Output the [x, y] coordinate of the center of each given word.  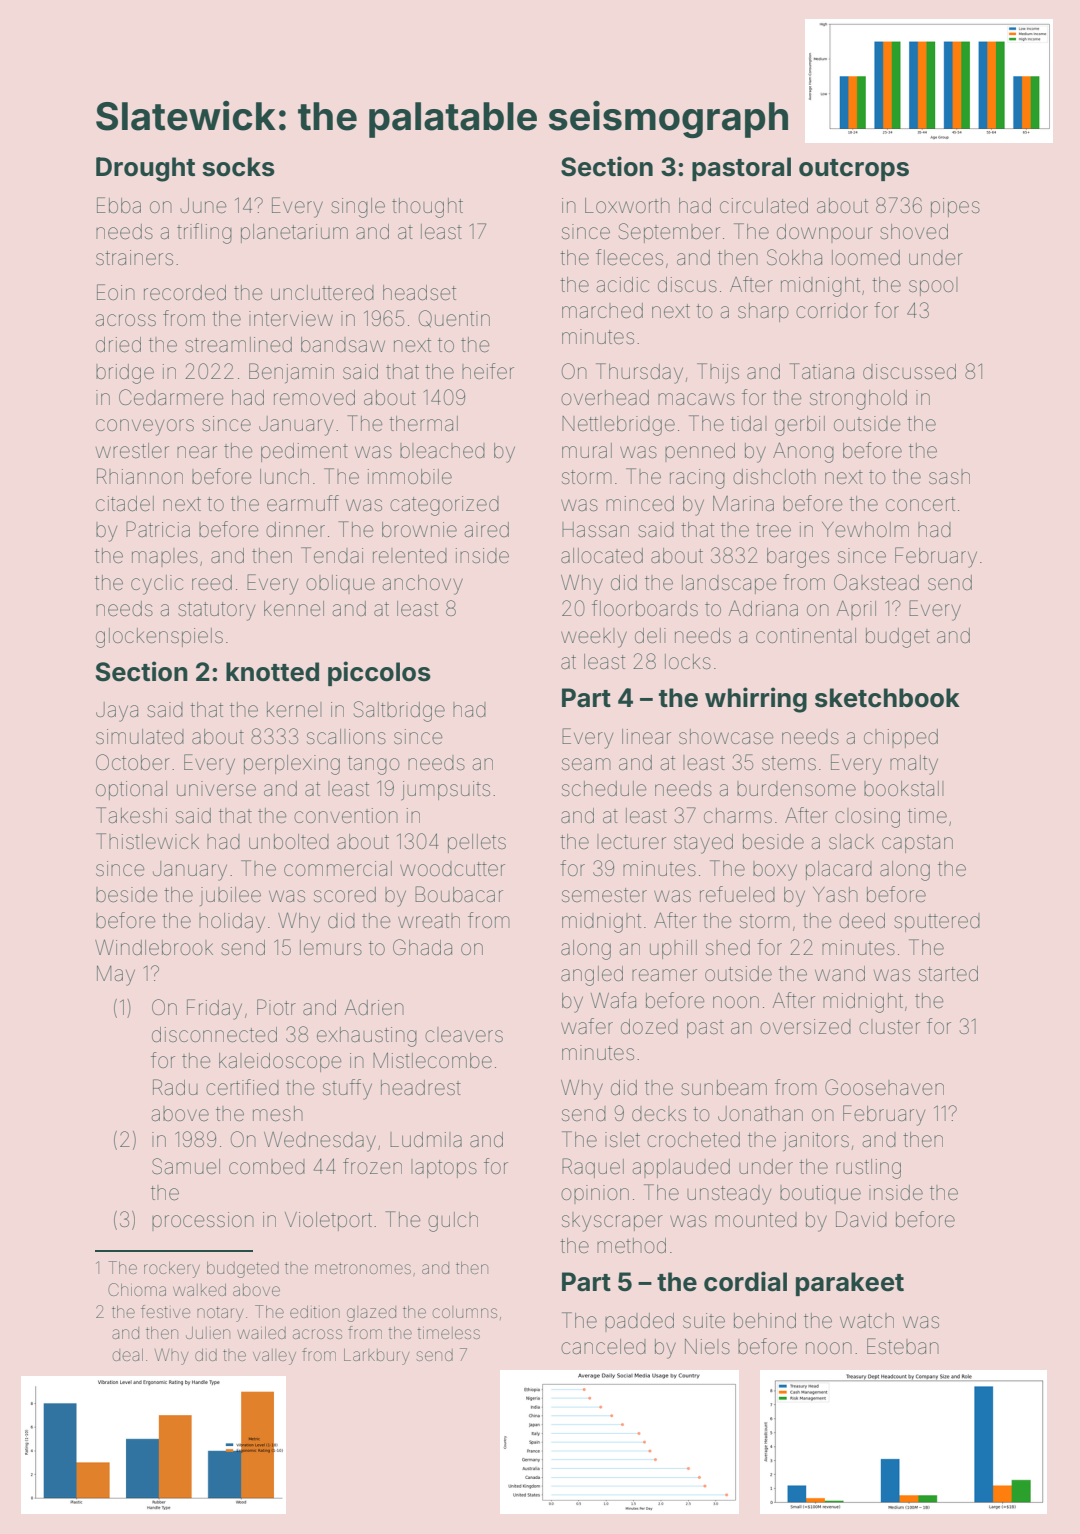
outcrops [854, 170]
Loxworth [627, 205]
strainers [134, 257]
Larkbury [376, 1357]
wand [840, 973]
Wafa [613, 1000]
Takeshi [131, 815]
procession [203, 1221]
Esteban [903, 1346]
